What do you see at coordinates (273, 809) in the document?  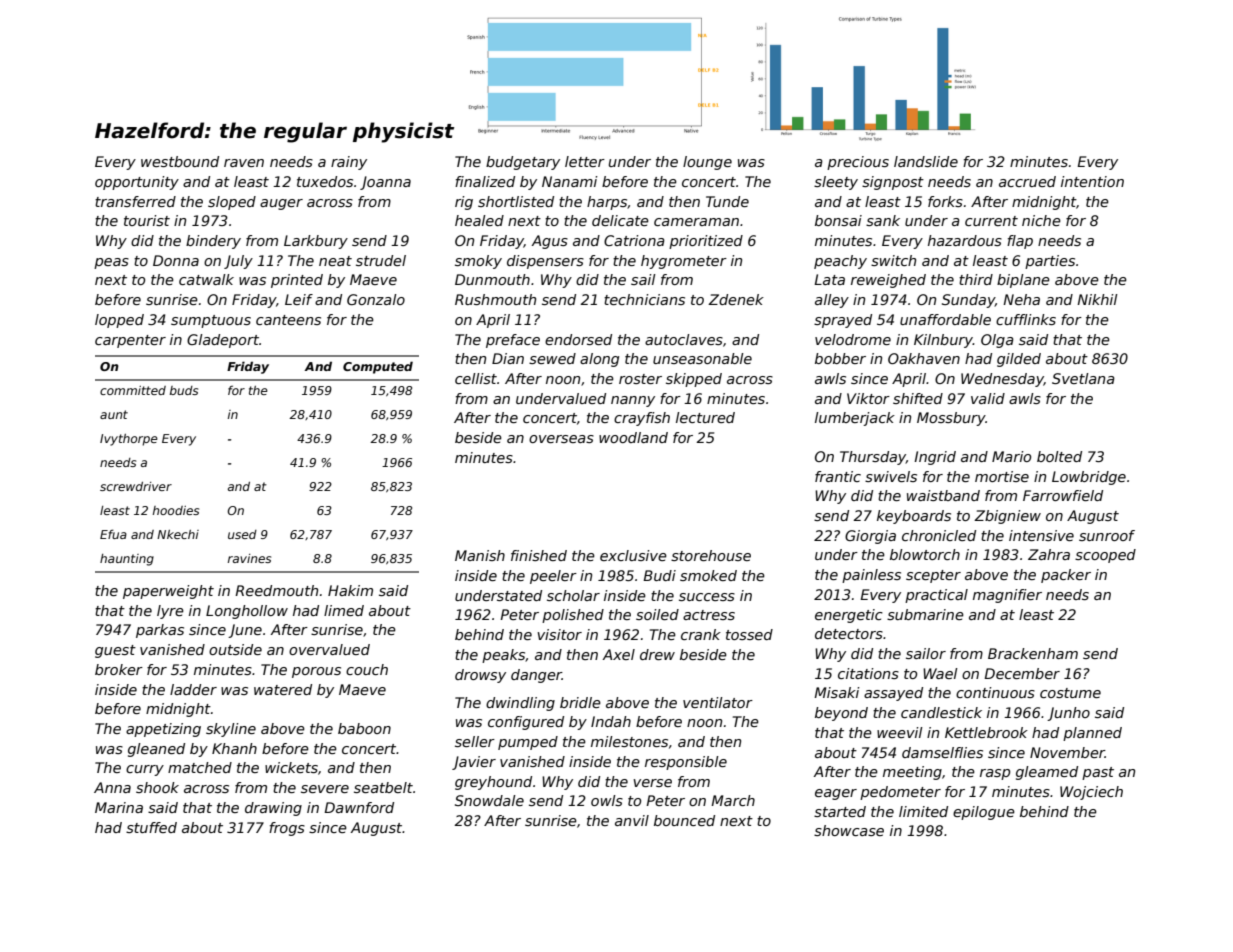 I see `drawing` at bounding box center [273, 809].
